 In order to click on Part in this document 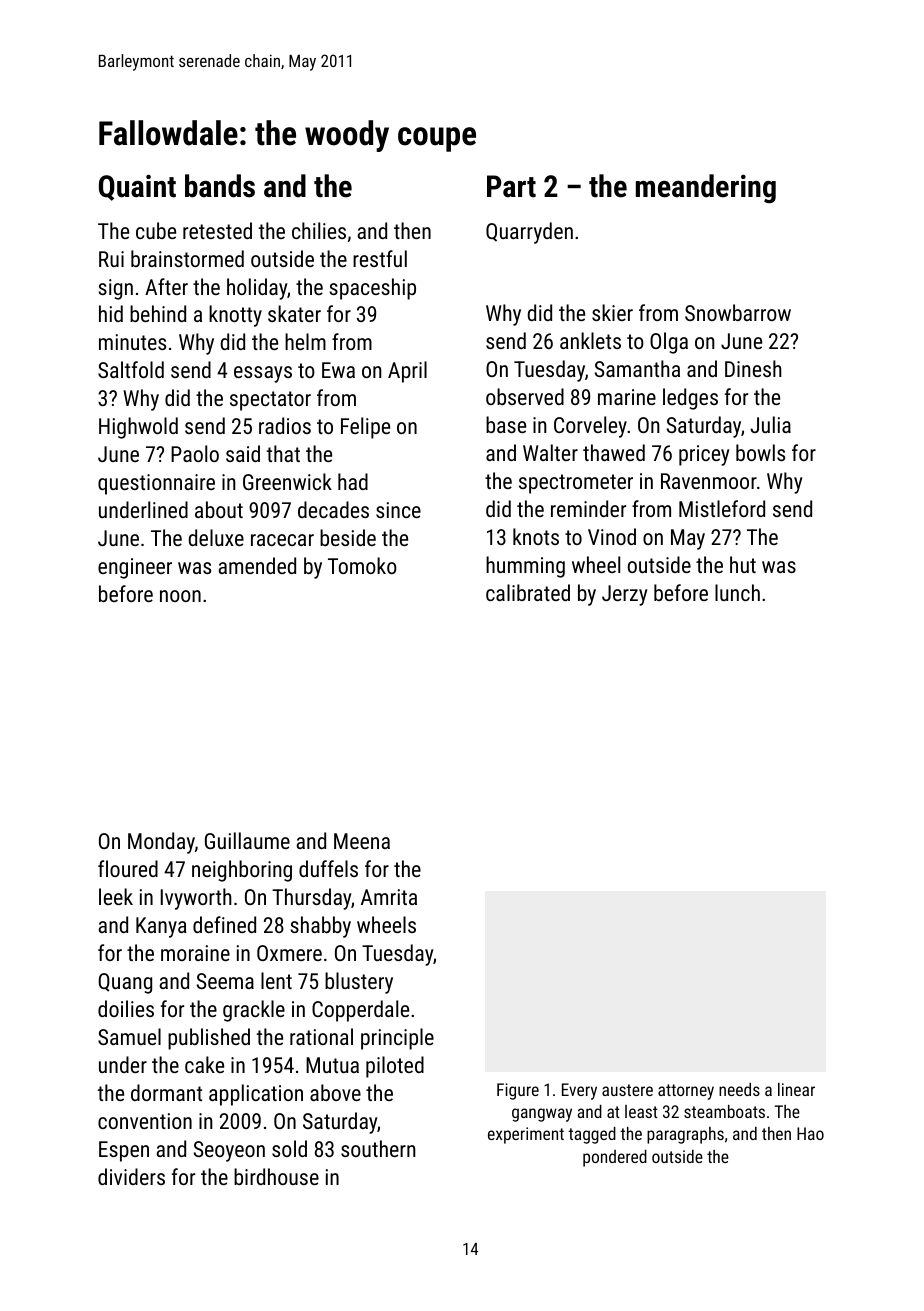, I will do `click(511, 186)`.
